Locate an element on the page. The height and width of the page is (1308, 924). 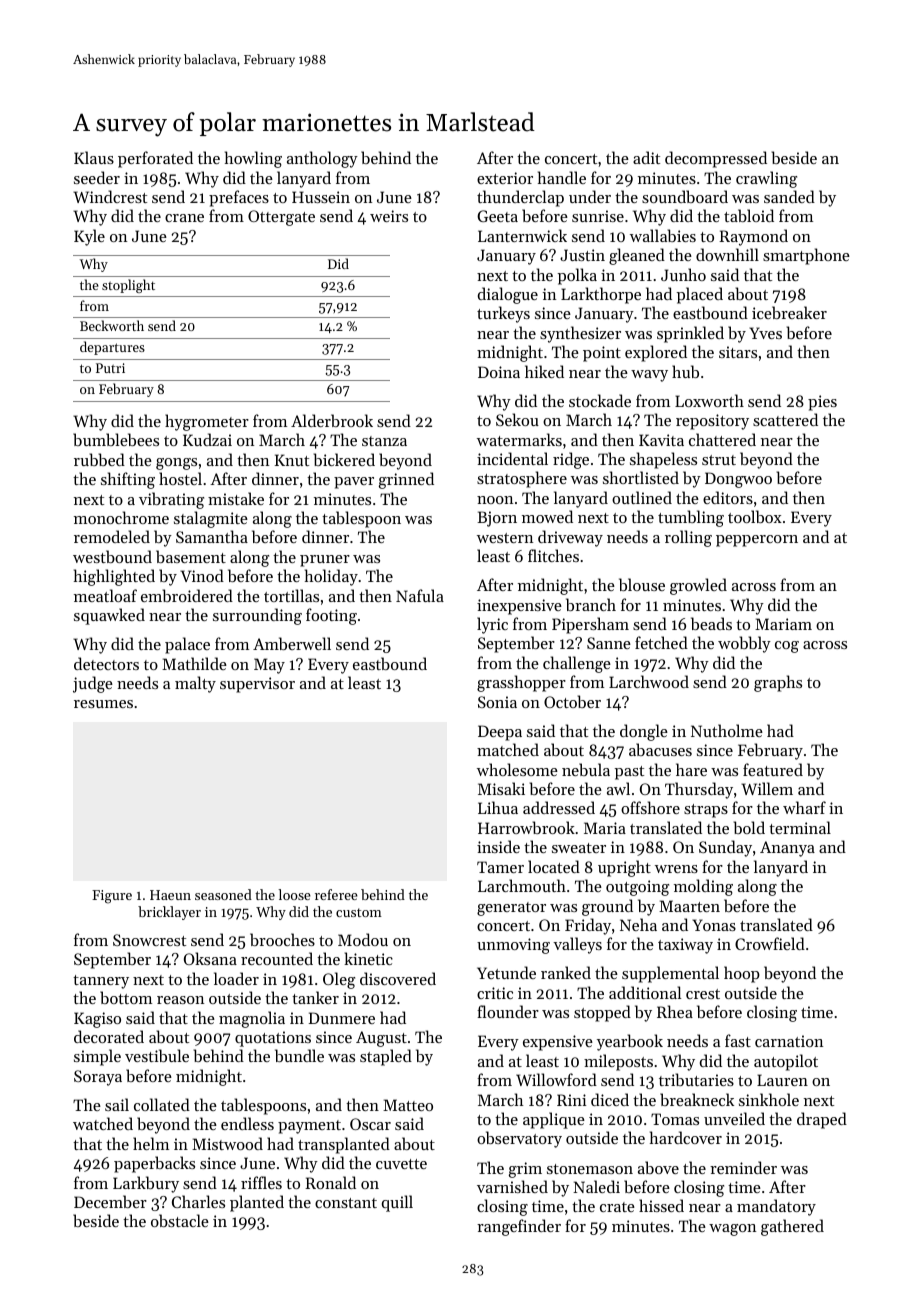
detectors is located at coordinates (106, 663).
